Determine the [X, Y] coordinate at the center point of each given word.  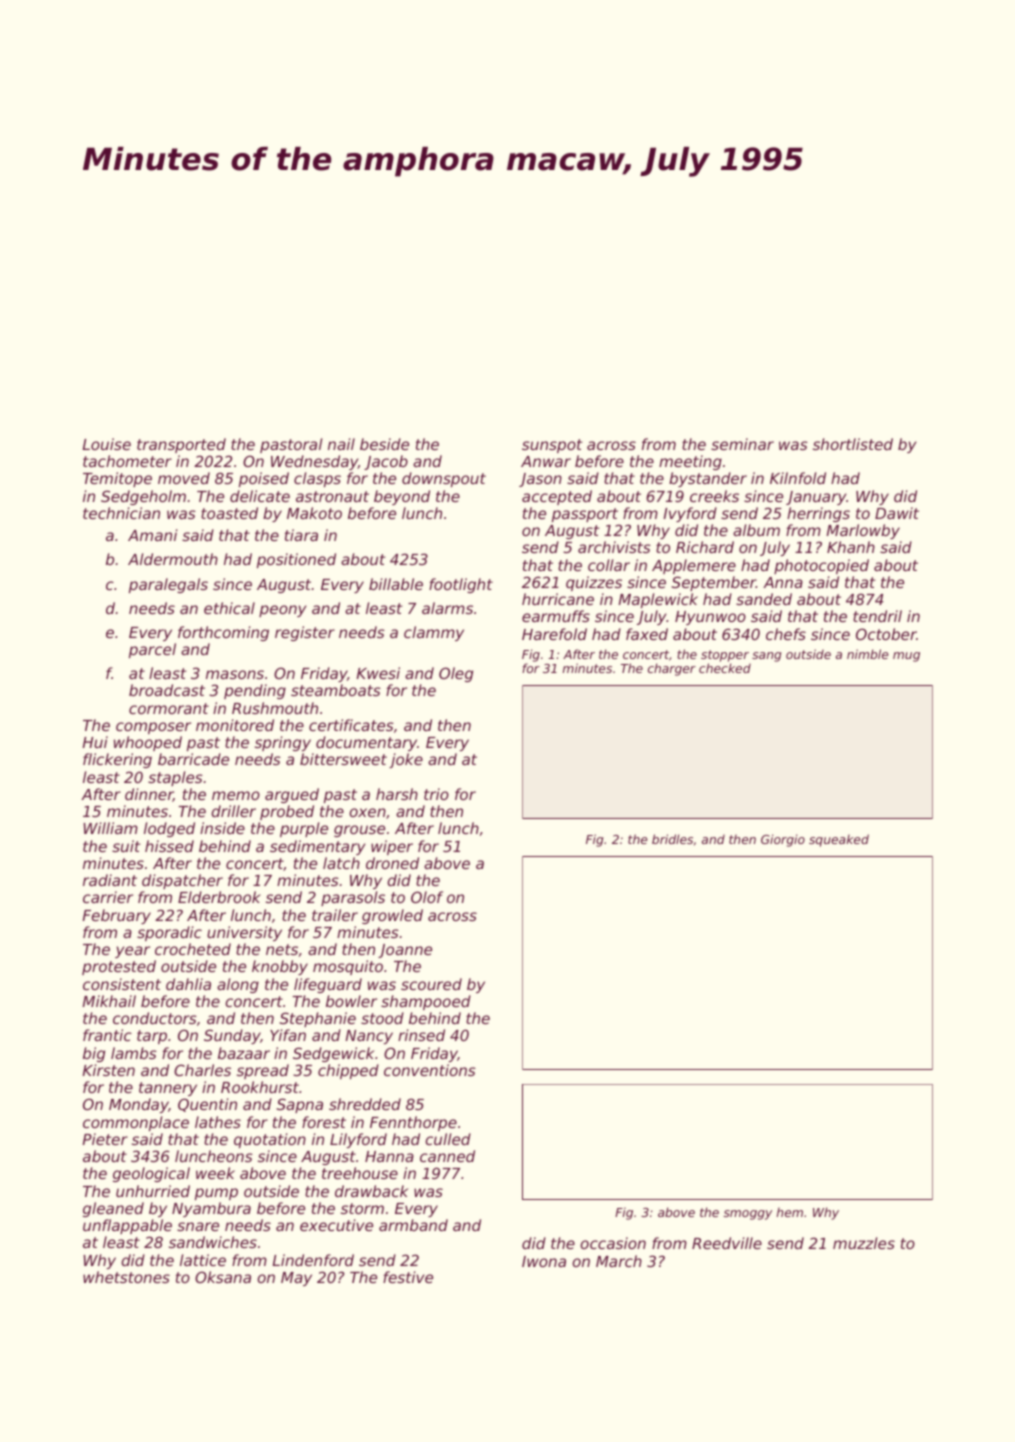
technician [121, 513]
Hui [95, 742]
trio [436, 794]
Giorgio [783, 840]
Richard [705, 547]
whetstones [126, 1277]
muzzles [864, 1243]
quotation [270, 1140]
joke [406, 760]
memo [236, 795]
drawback [371, 1191]
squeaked [839, 840]
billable [396, 584]
